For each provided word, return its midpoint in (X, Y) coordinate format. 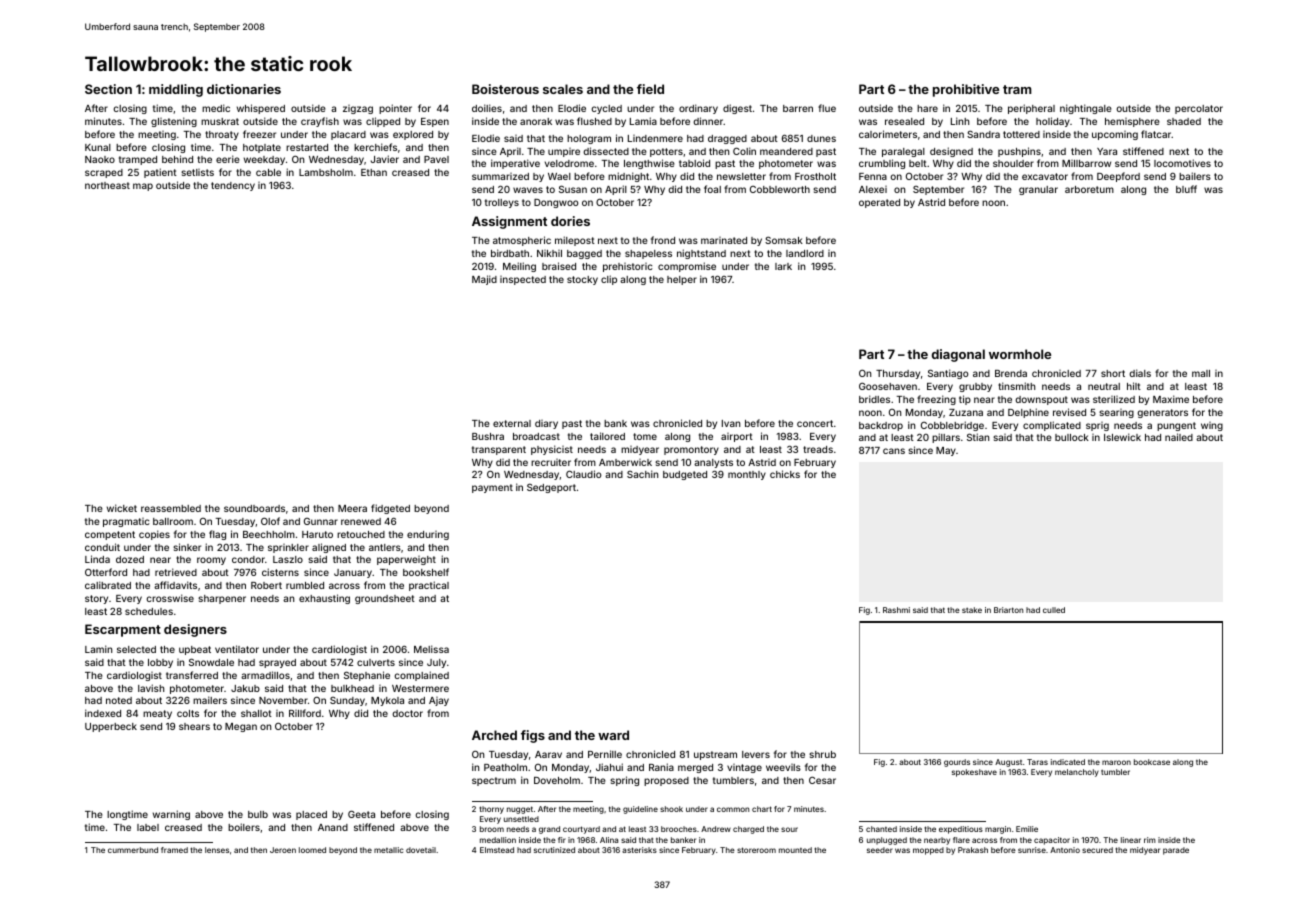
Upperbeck (111, 727)
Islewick (1122, 437)
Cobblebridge (952, 426)
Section (108, 89)
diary (546, 424)
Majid (484, 280)
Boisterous (505, 89)
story (96, 599)
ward (613, 735)
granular (1038, 190)
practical (429, 586)
